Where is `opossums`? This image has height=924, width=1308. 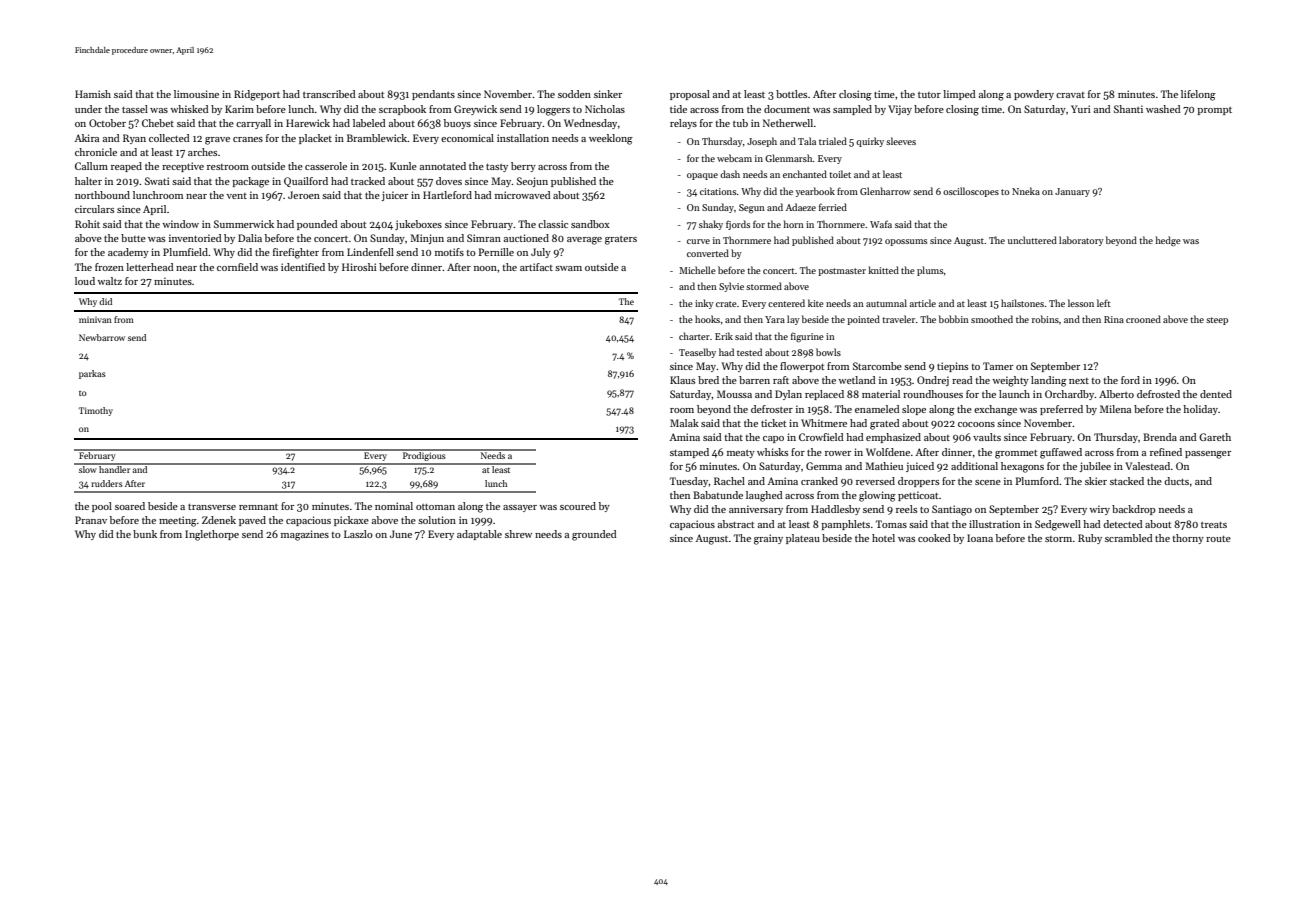 opossums is located at coordinates (906, 242).
